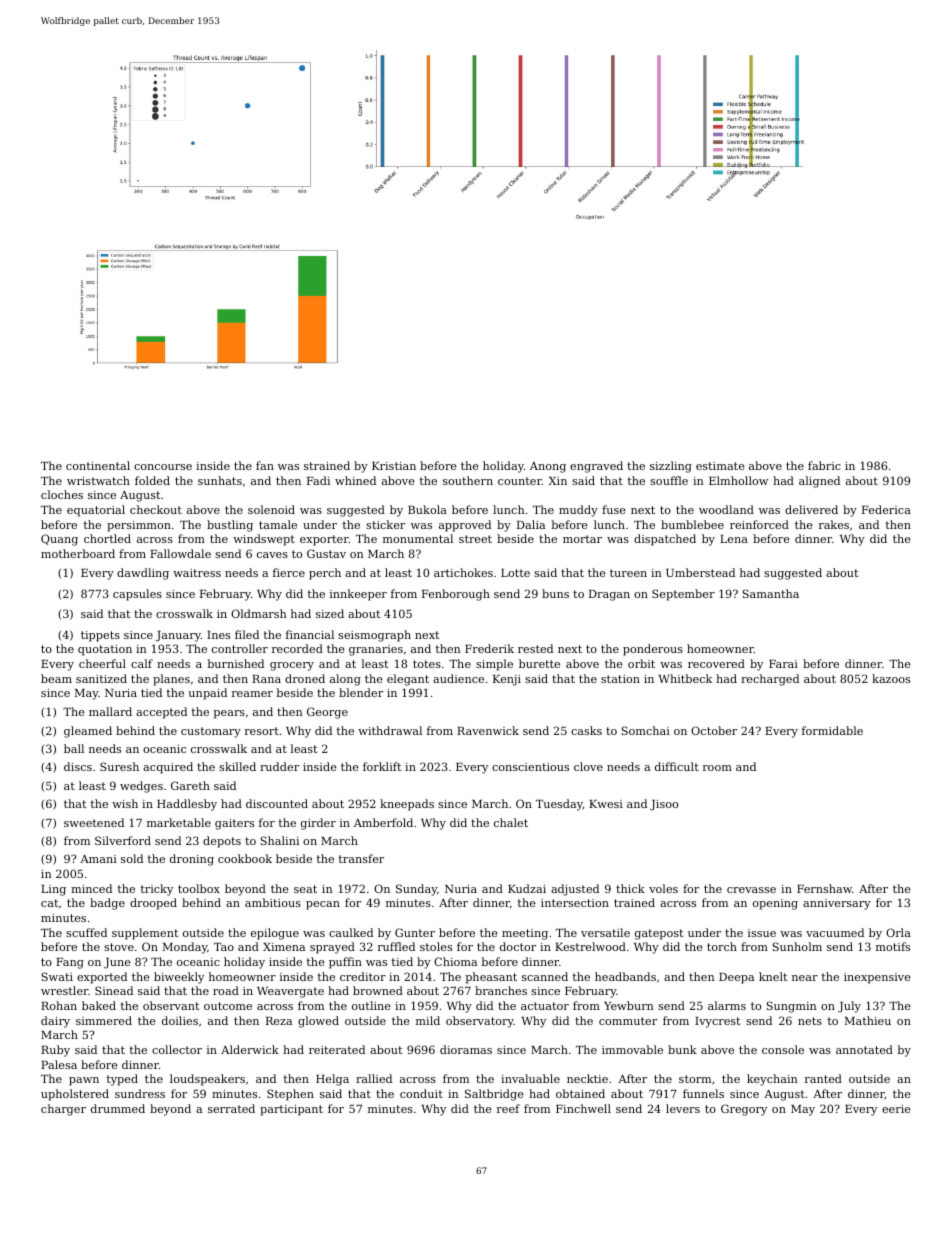 This document has width=952, height=1233. I want to click on biweekly, so click(179, 978).
